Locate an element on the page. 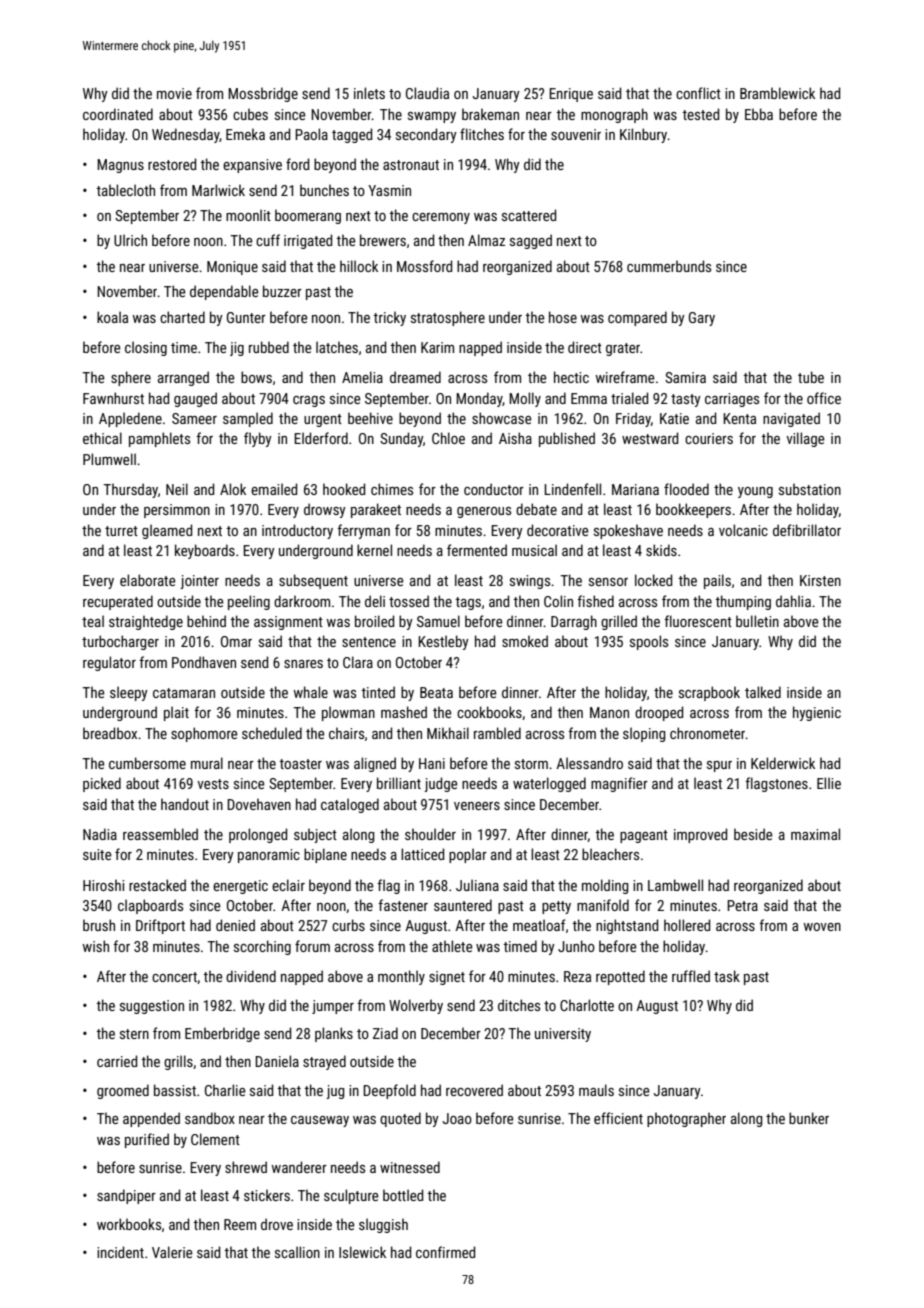  mauls is located at coordinates (596, 1090).
